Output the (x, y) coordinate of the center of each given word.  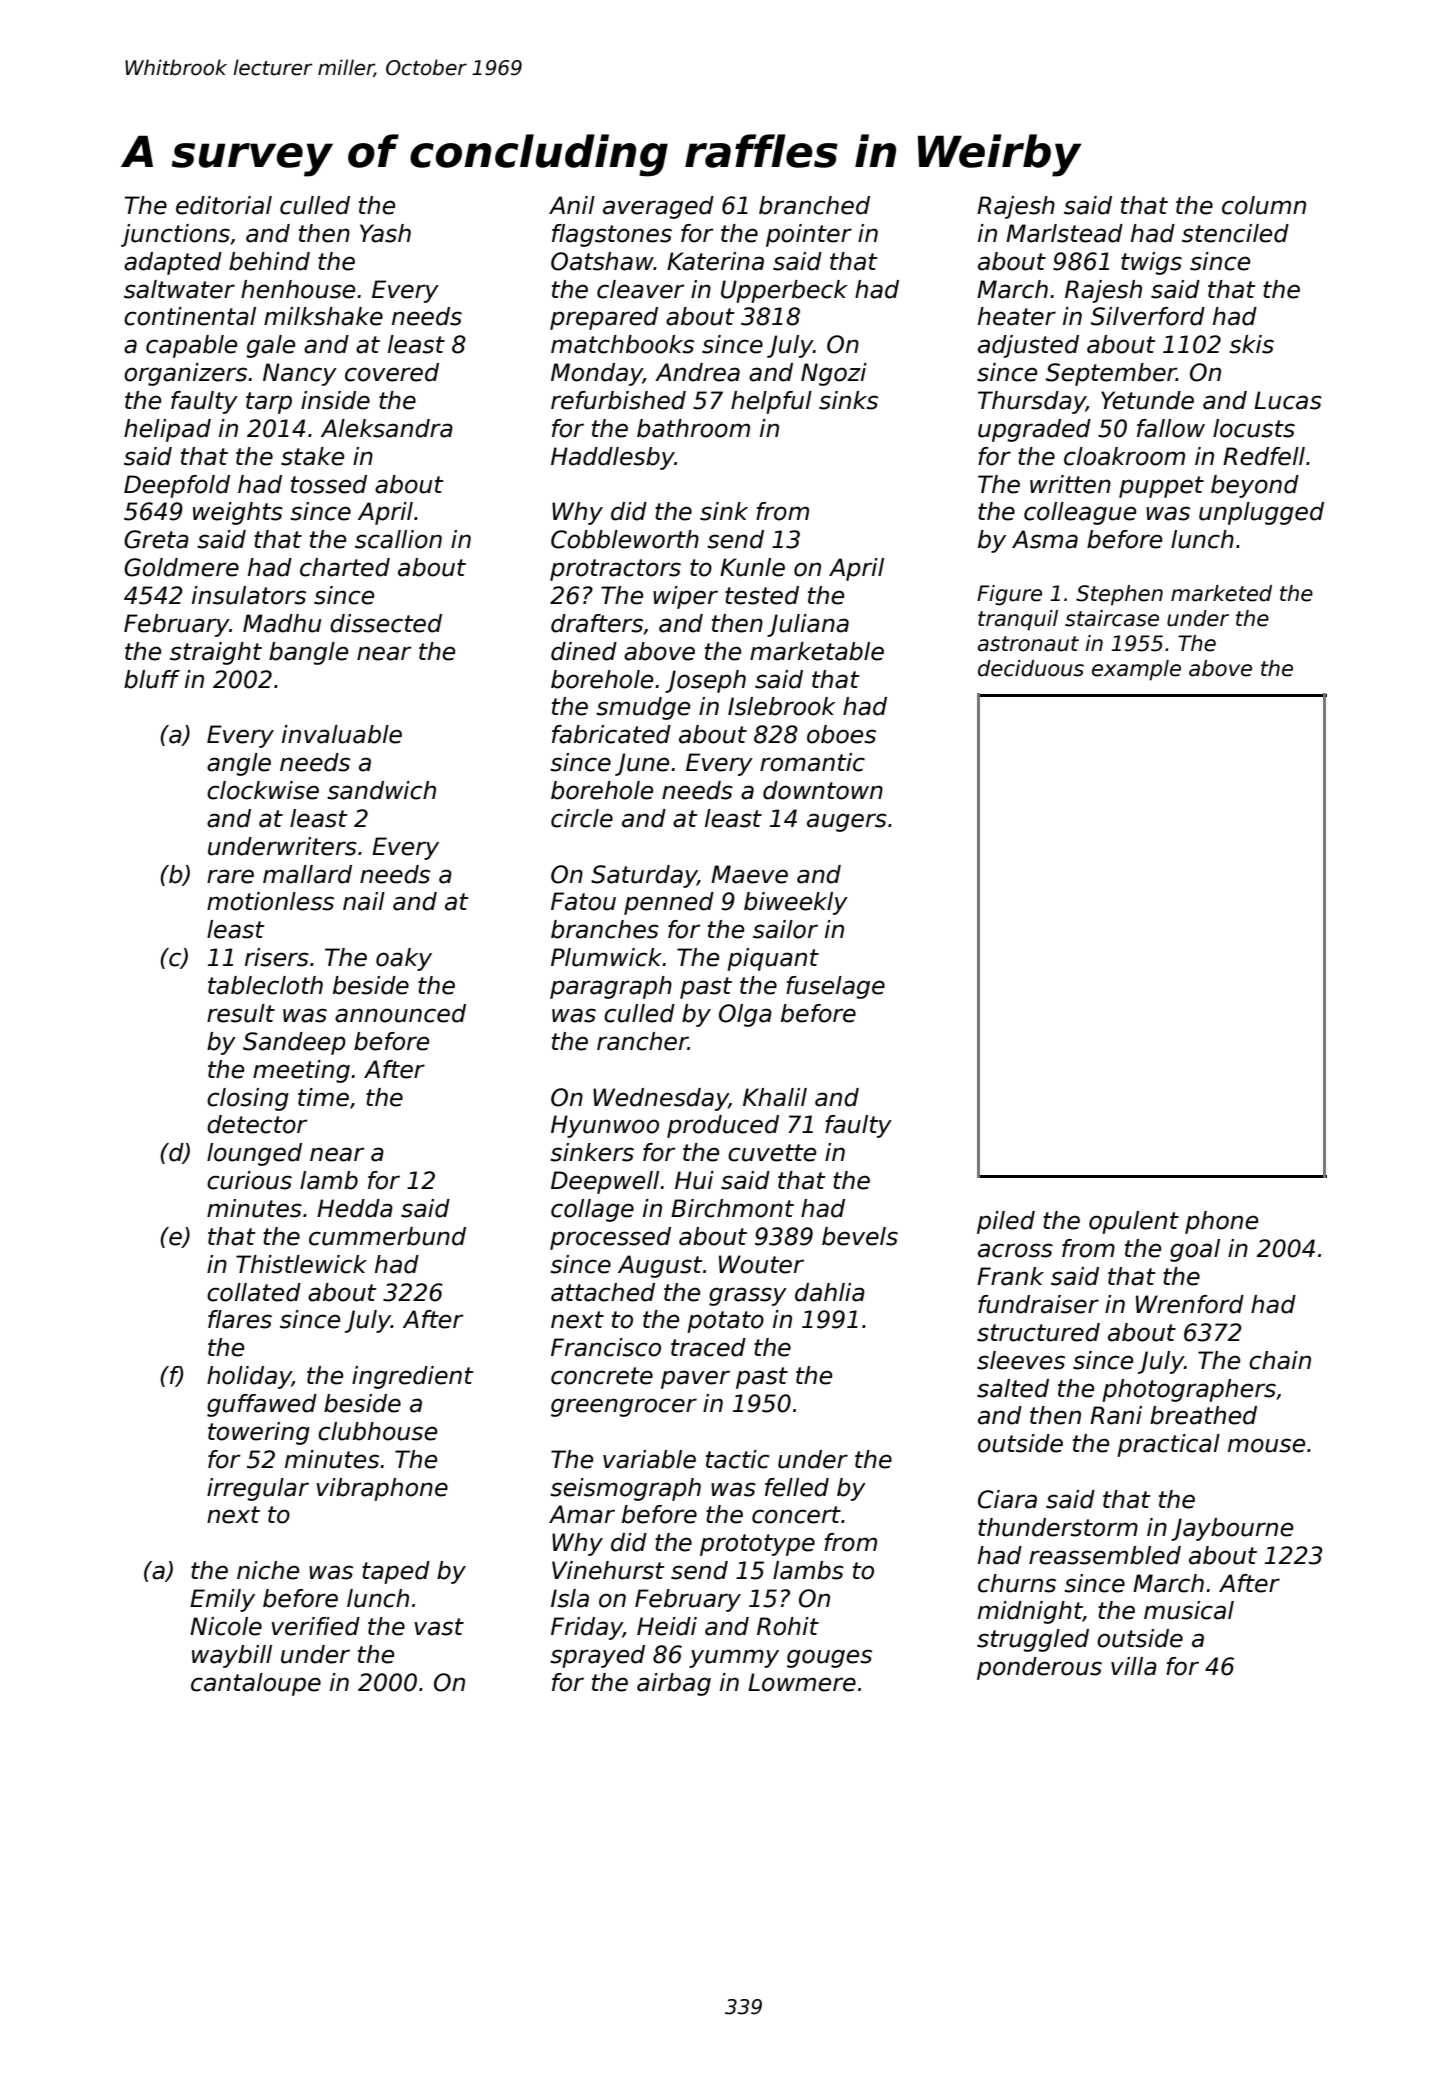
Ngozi (834, 374)
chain (1280, 1360)
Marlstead (1064, 233)
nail (364, 901)
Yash (385, 233)
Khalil (775, 1097)
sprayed (597, 1656)
